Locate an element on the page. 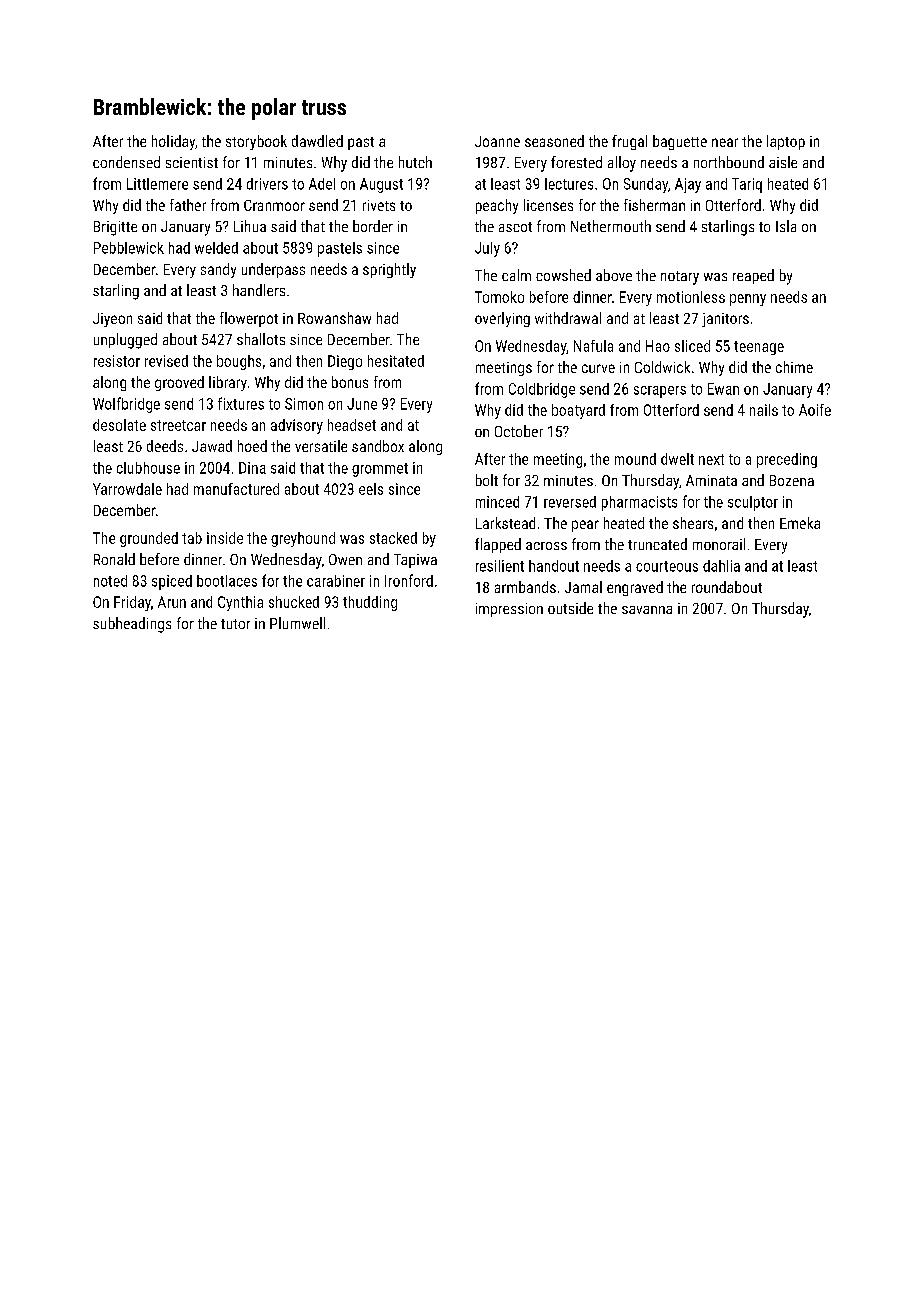 This page has width=924, height=1308. boatyard is located at coordinates (578, 411).
